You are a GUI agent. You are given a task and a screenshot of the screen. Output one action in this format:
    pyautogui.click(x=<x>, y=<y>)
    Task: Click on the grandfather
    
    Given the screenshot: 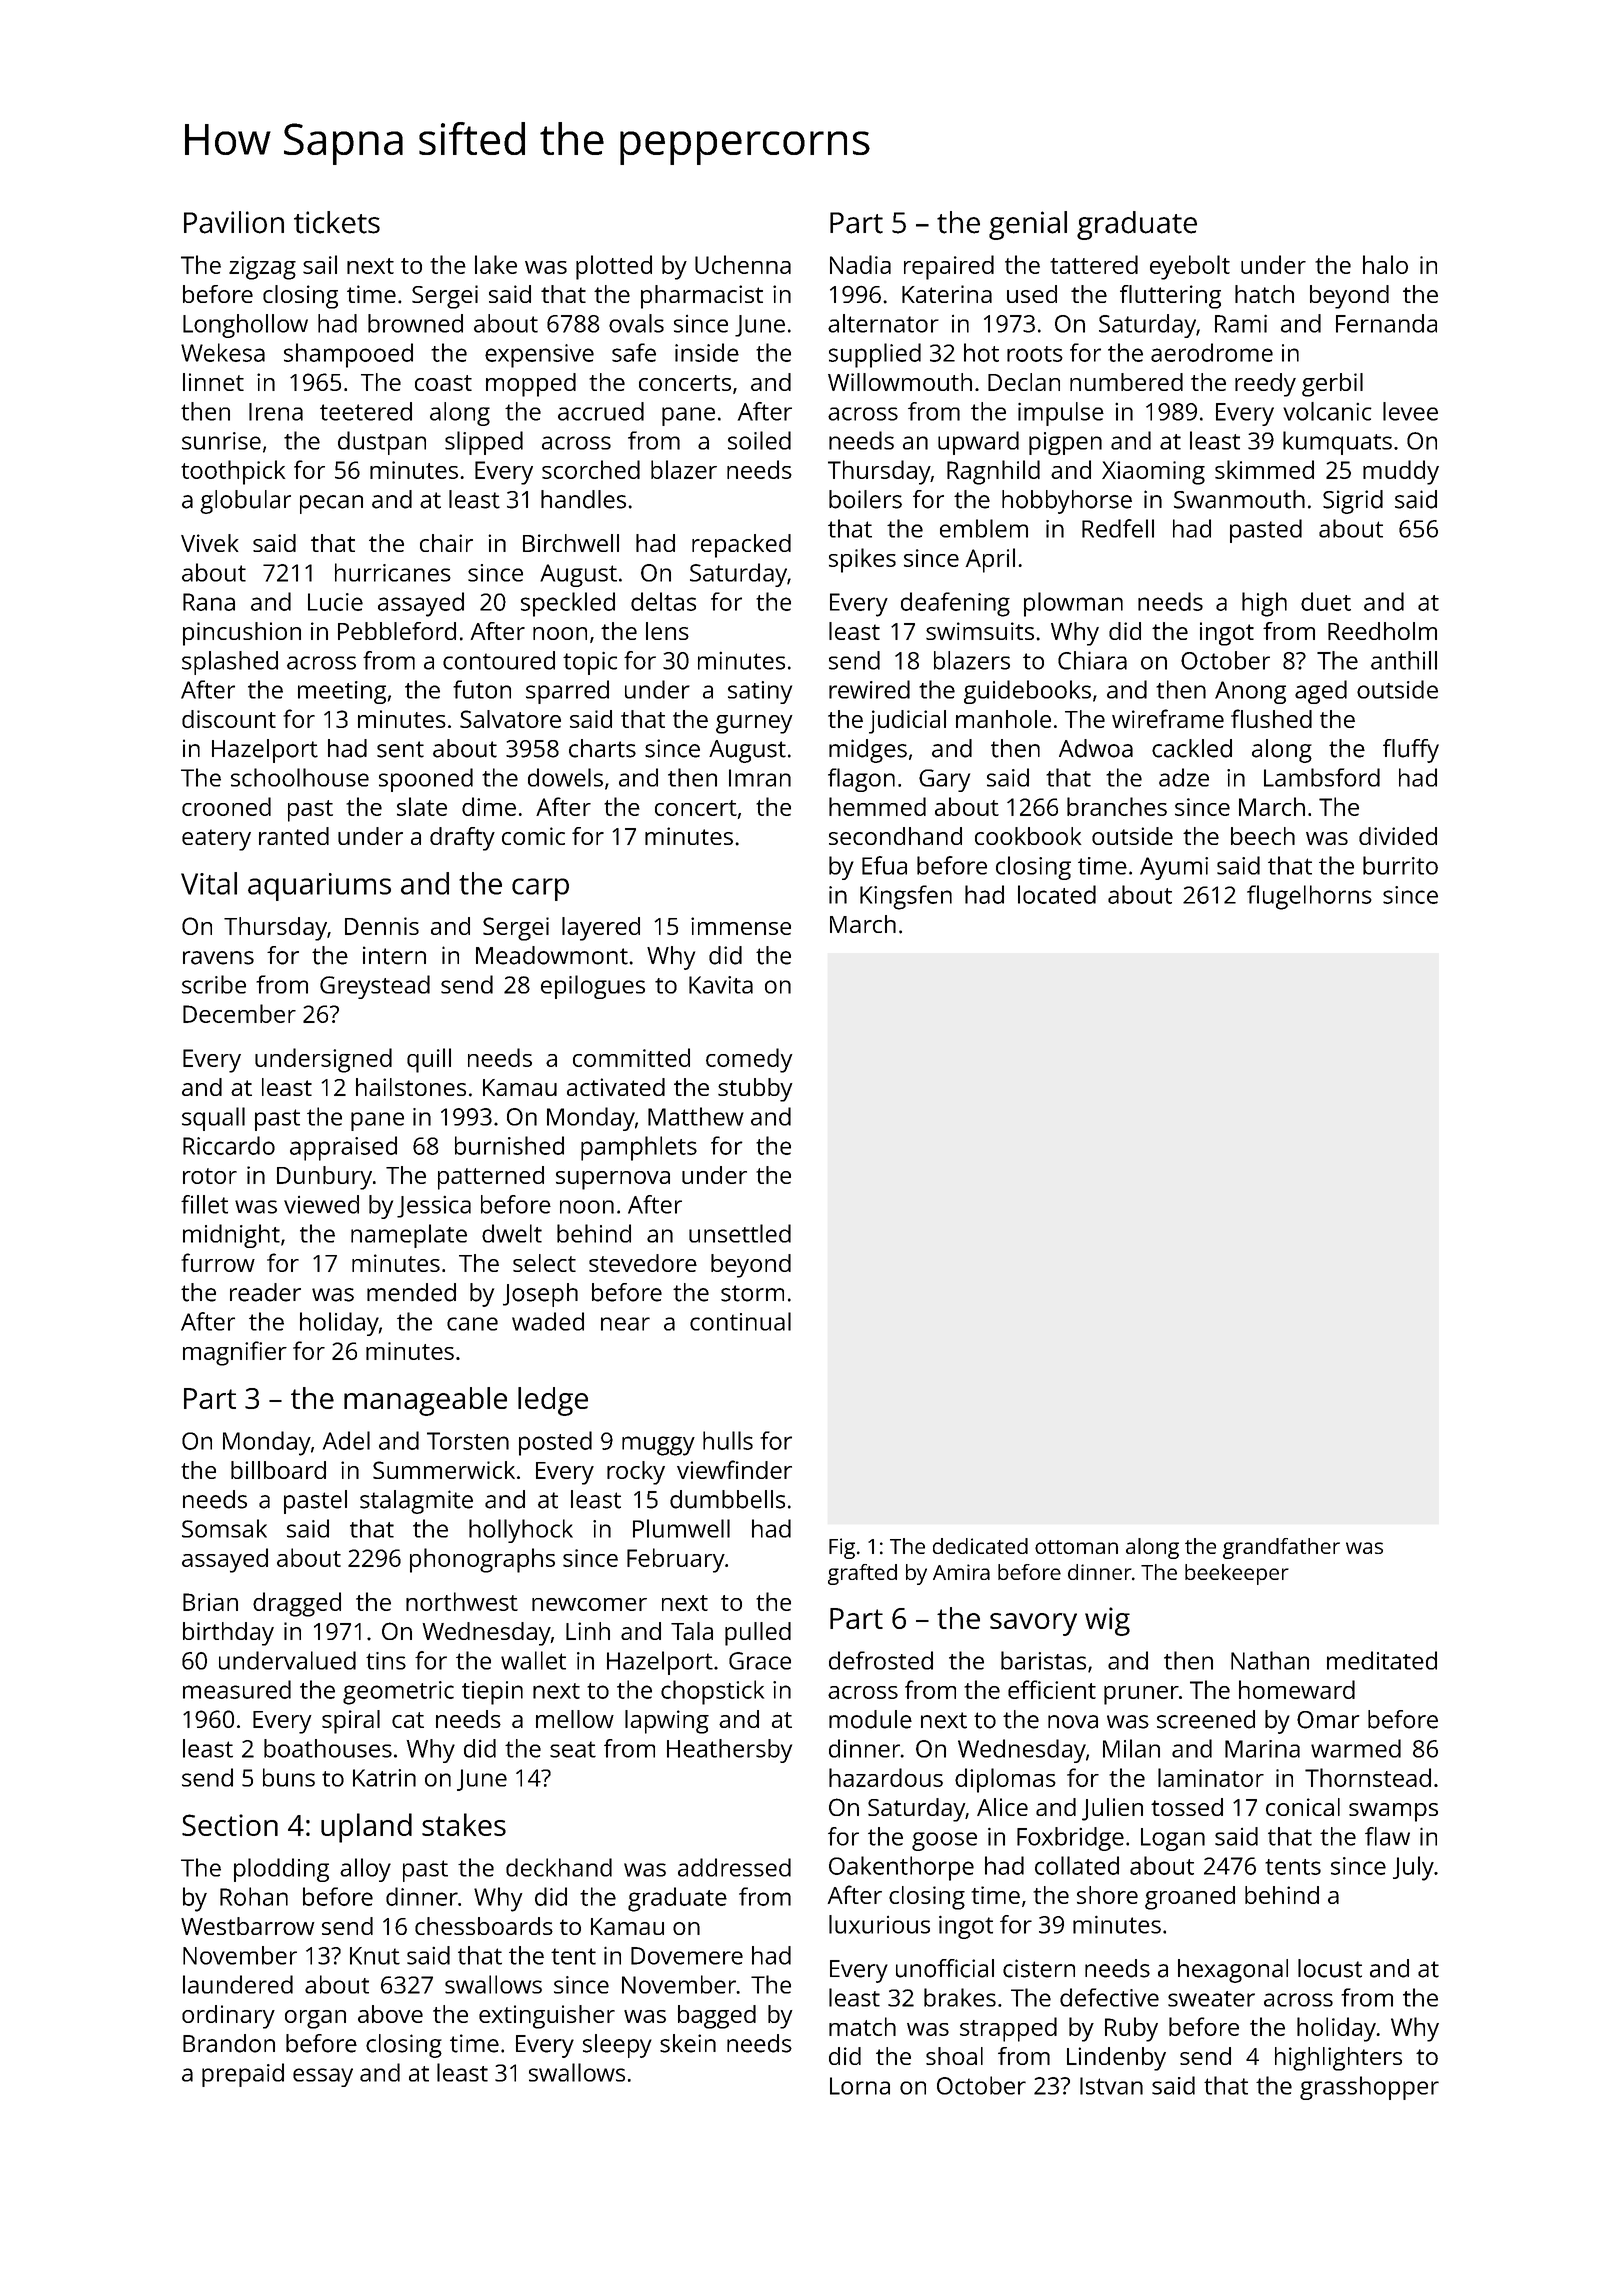 What is the action you would take?
    pyautogui.click(x=1281, y=1548)
